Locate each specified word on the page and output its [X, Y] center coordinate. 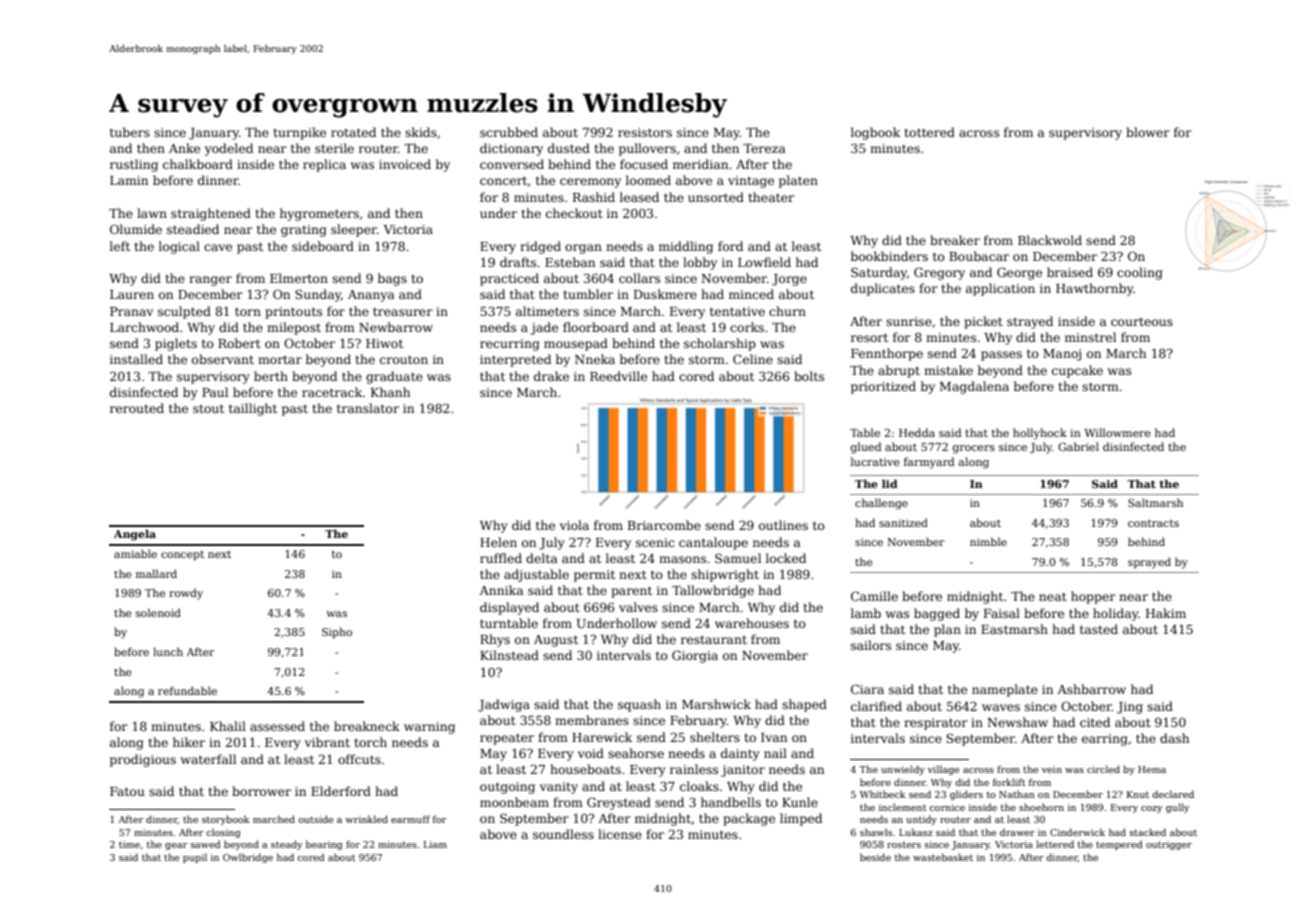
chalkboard [198, 164]
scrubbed [509, 132]
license [620, 834]
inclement [903, 807]
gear [176, 846]
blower [1148, 132]
